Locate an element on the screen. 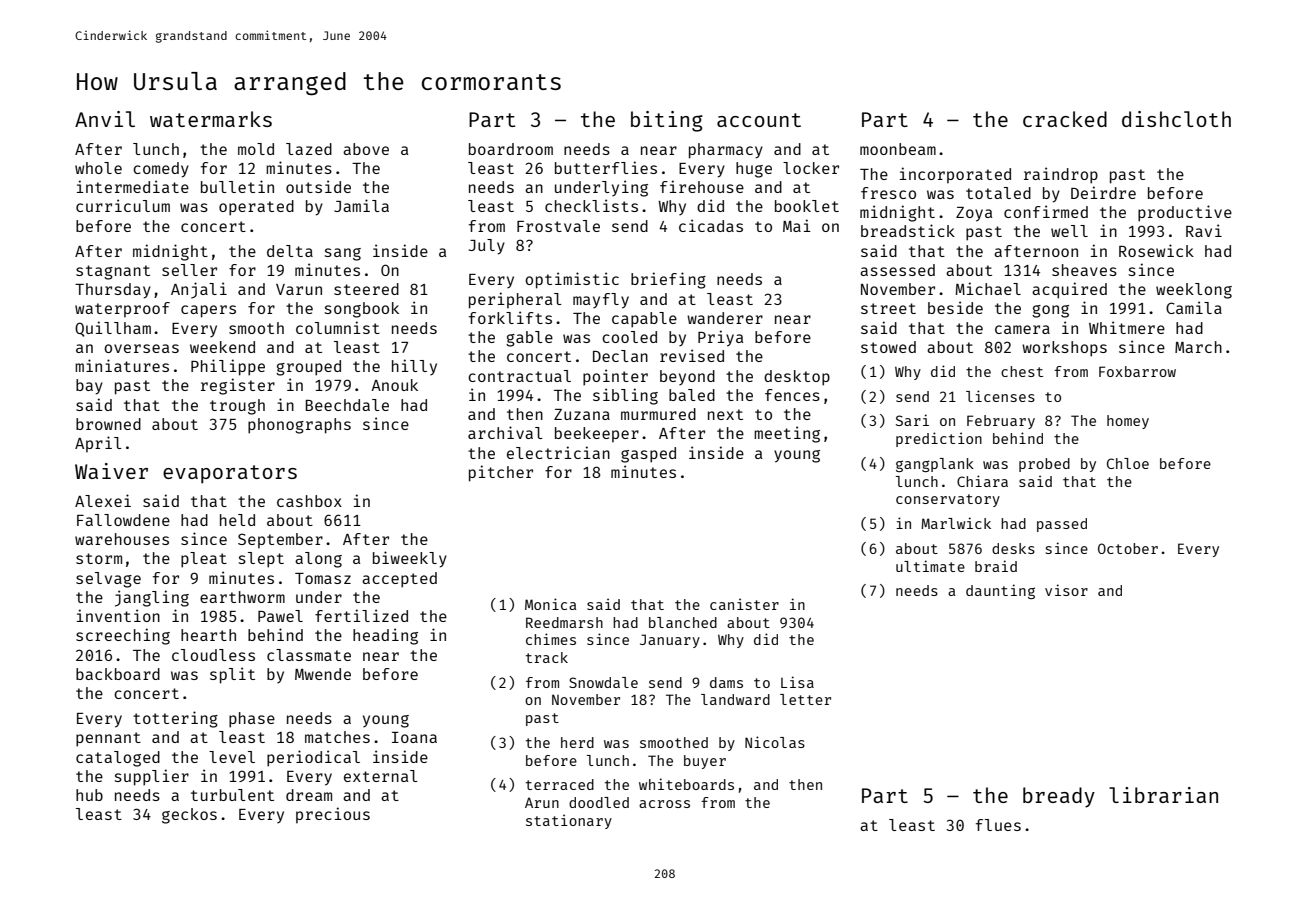 The image size is (1308, 924). outside is located at coordinates (318, 186).
